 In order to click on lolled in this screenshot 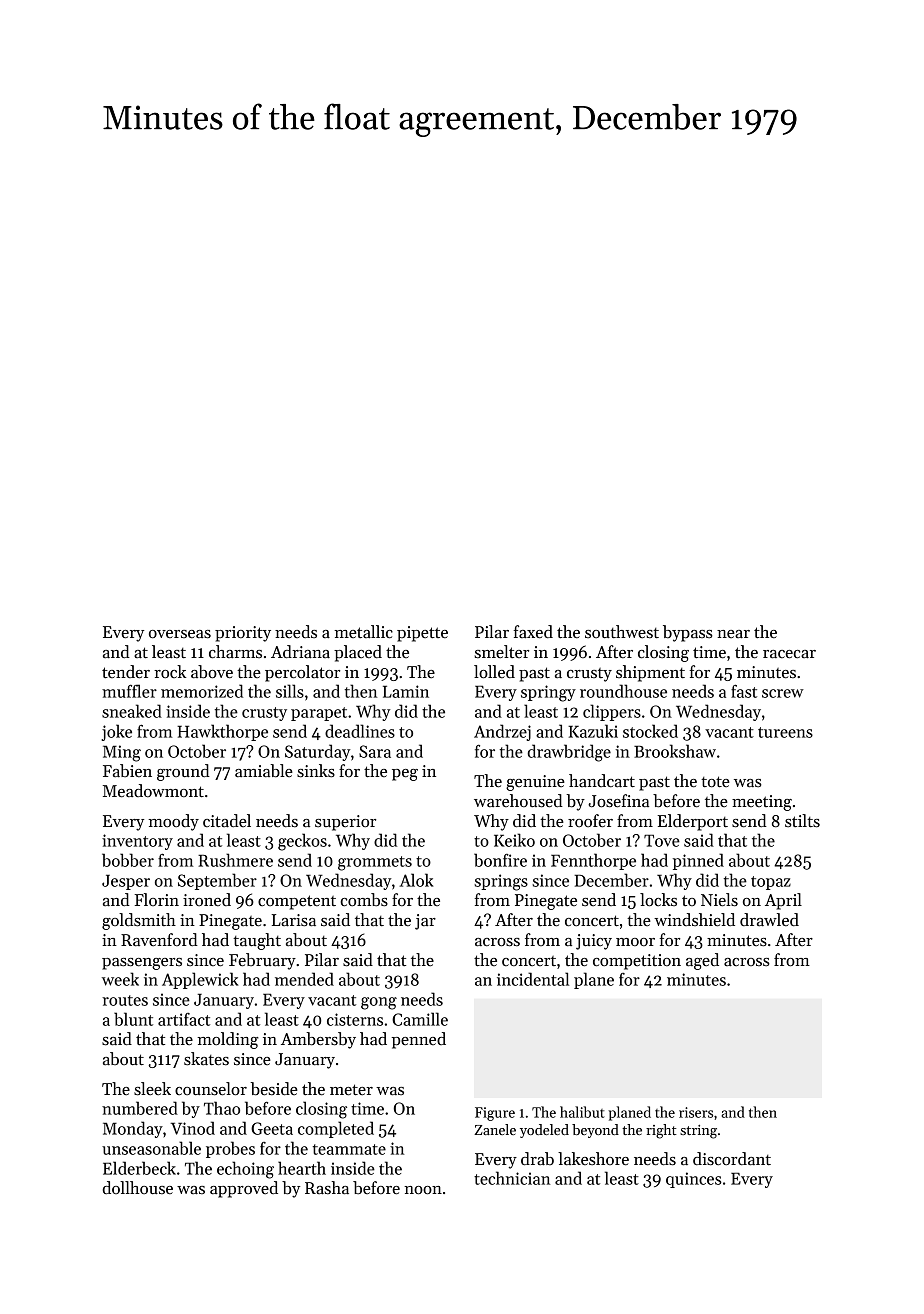, I will do `click(494, 672)`.
